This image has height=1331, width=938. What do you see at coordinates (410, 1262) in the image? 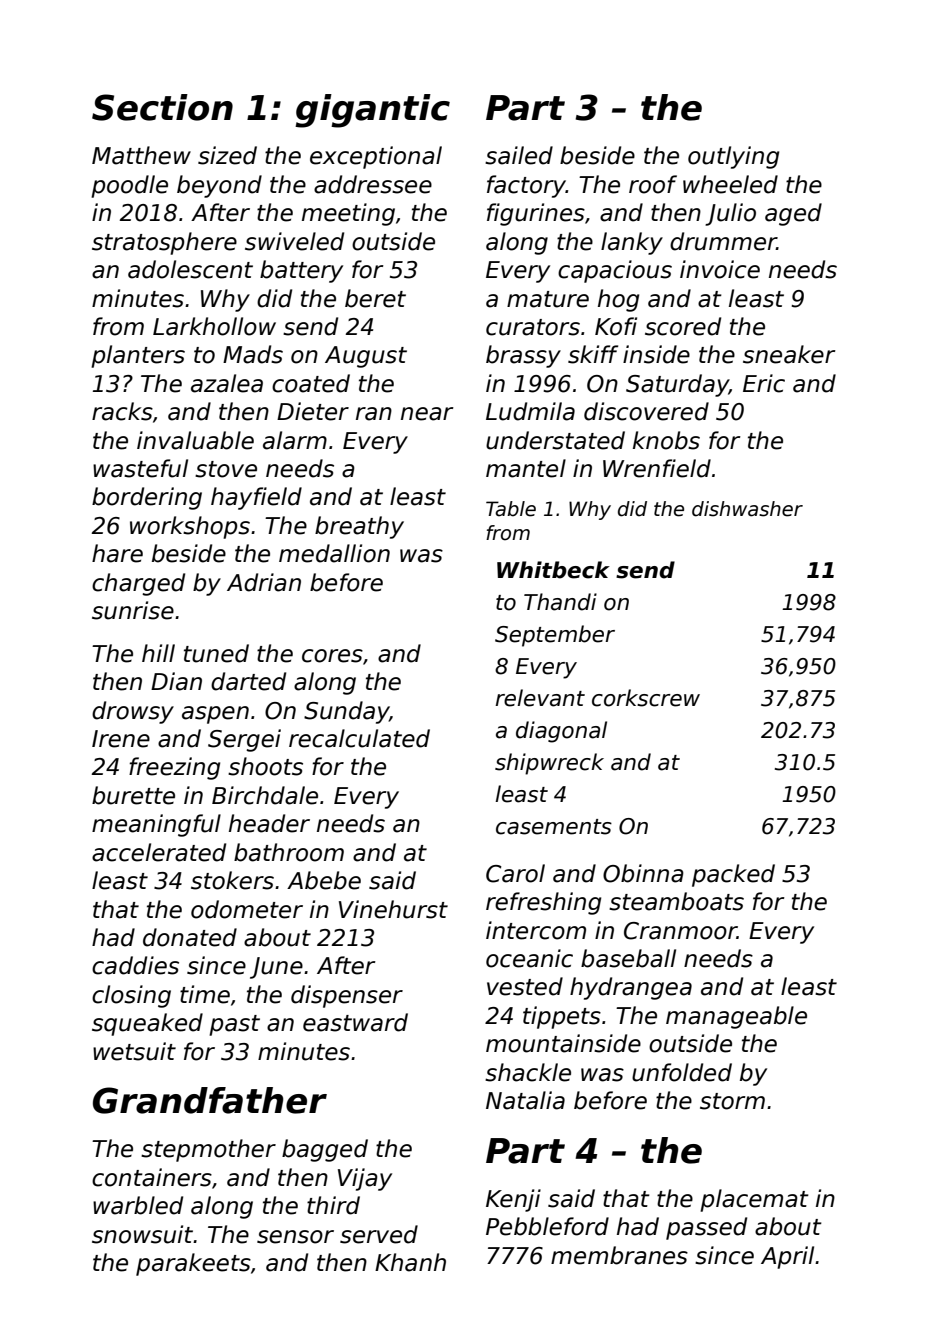
I see `Khanh` at bounding box center [410, 1262].
